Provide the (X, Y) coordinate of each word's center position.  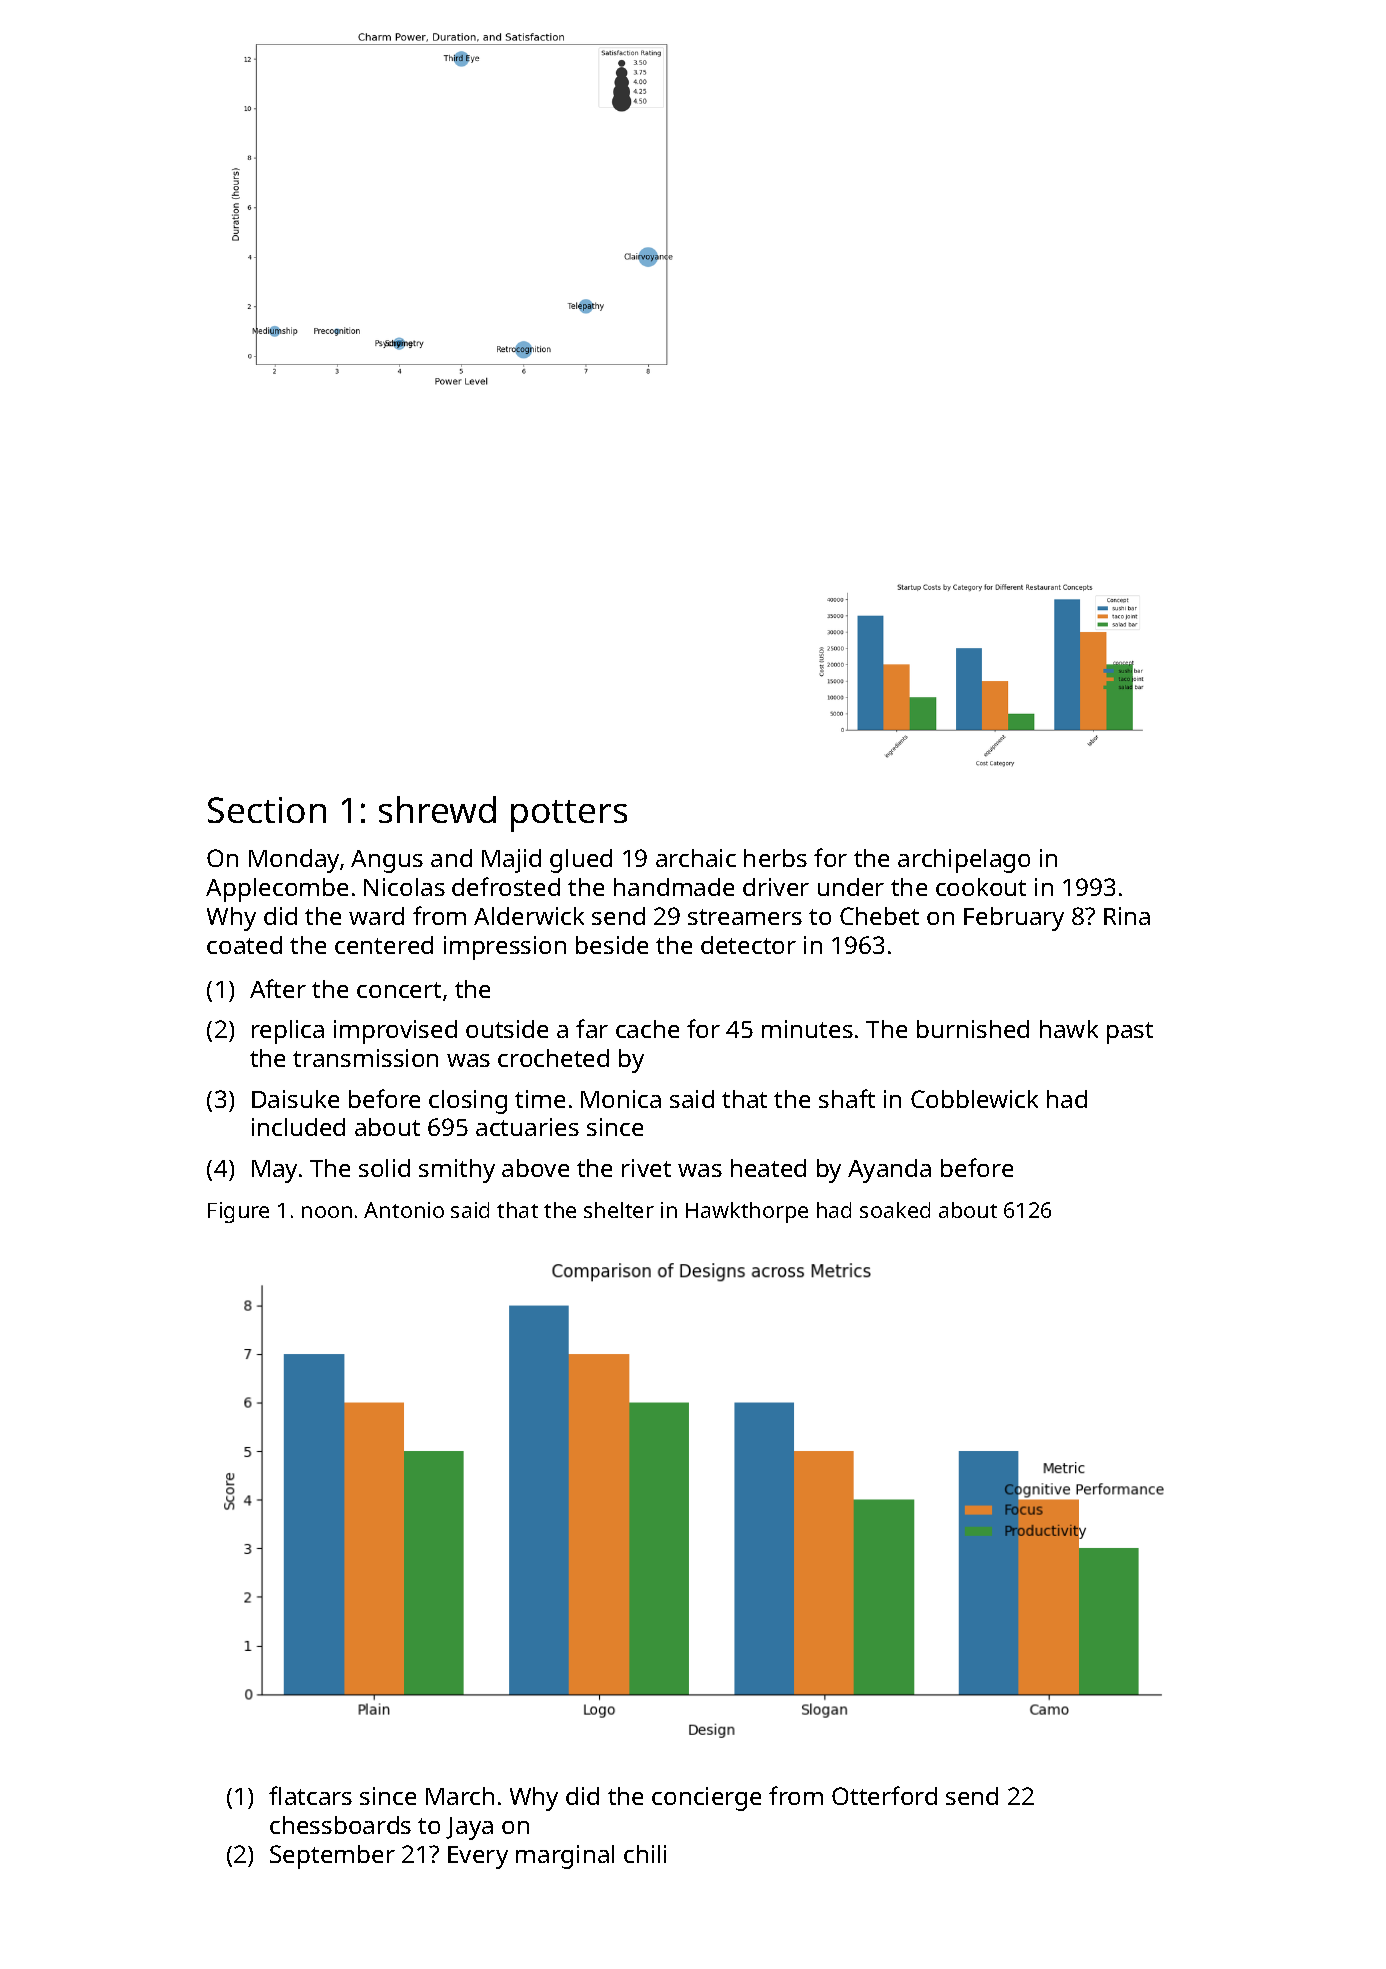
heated (768, 1168)
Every (478, 1857)
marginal (565, 1857)
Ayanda (889, 1171)
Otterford (884, 1795)
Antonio (404, 1210)
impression (505, 948)
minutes (807, 1029)
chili (645, 1854)
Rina (1127, 916)
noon (327, 1212)
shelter (619, 1210)
